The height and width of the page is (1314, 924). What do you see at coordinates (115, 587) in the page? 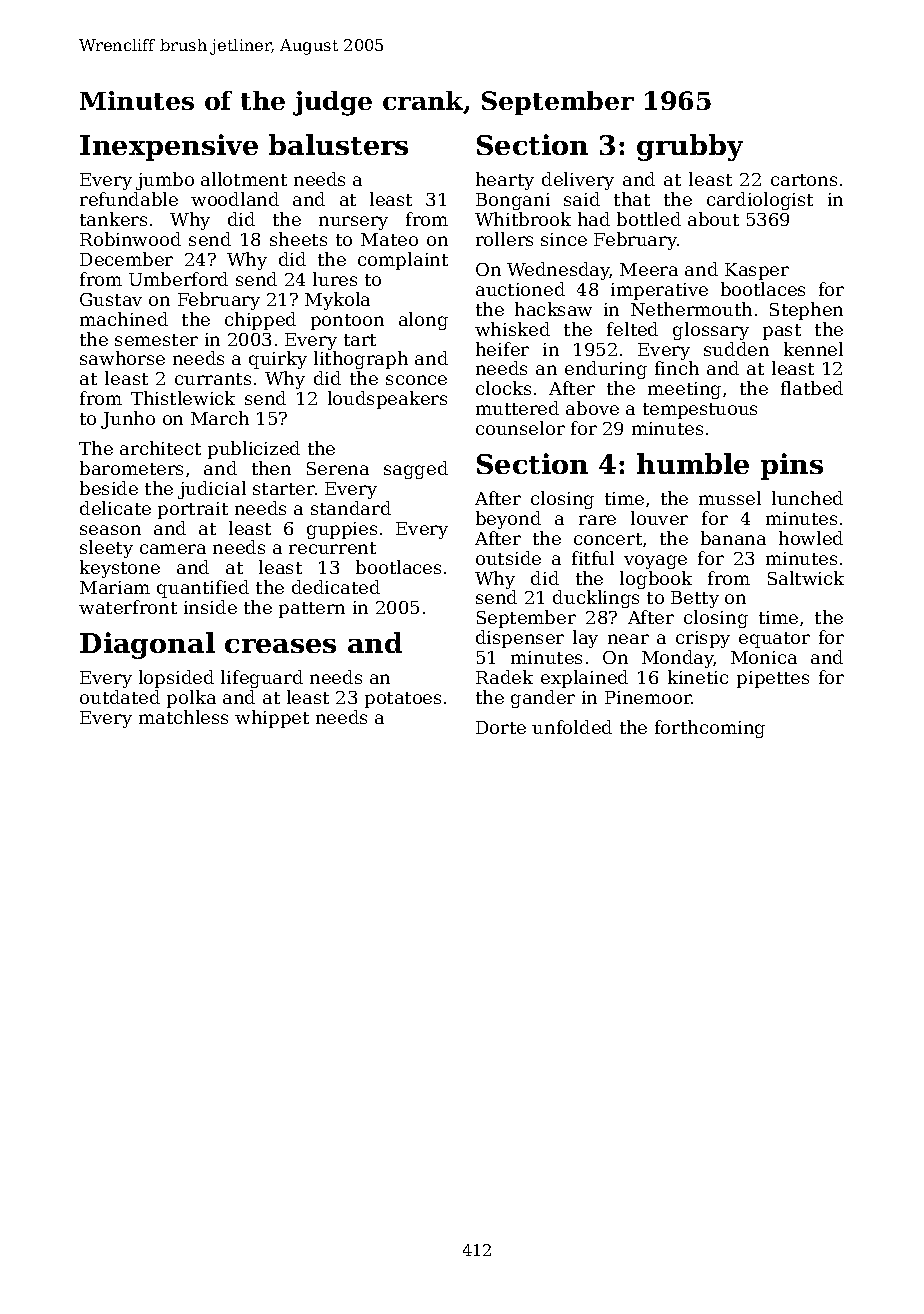
I see `Mariam` at bounding box center [115, 587].
